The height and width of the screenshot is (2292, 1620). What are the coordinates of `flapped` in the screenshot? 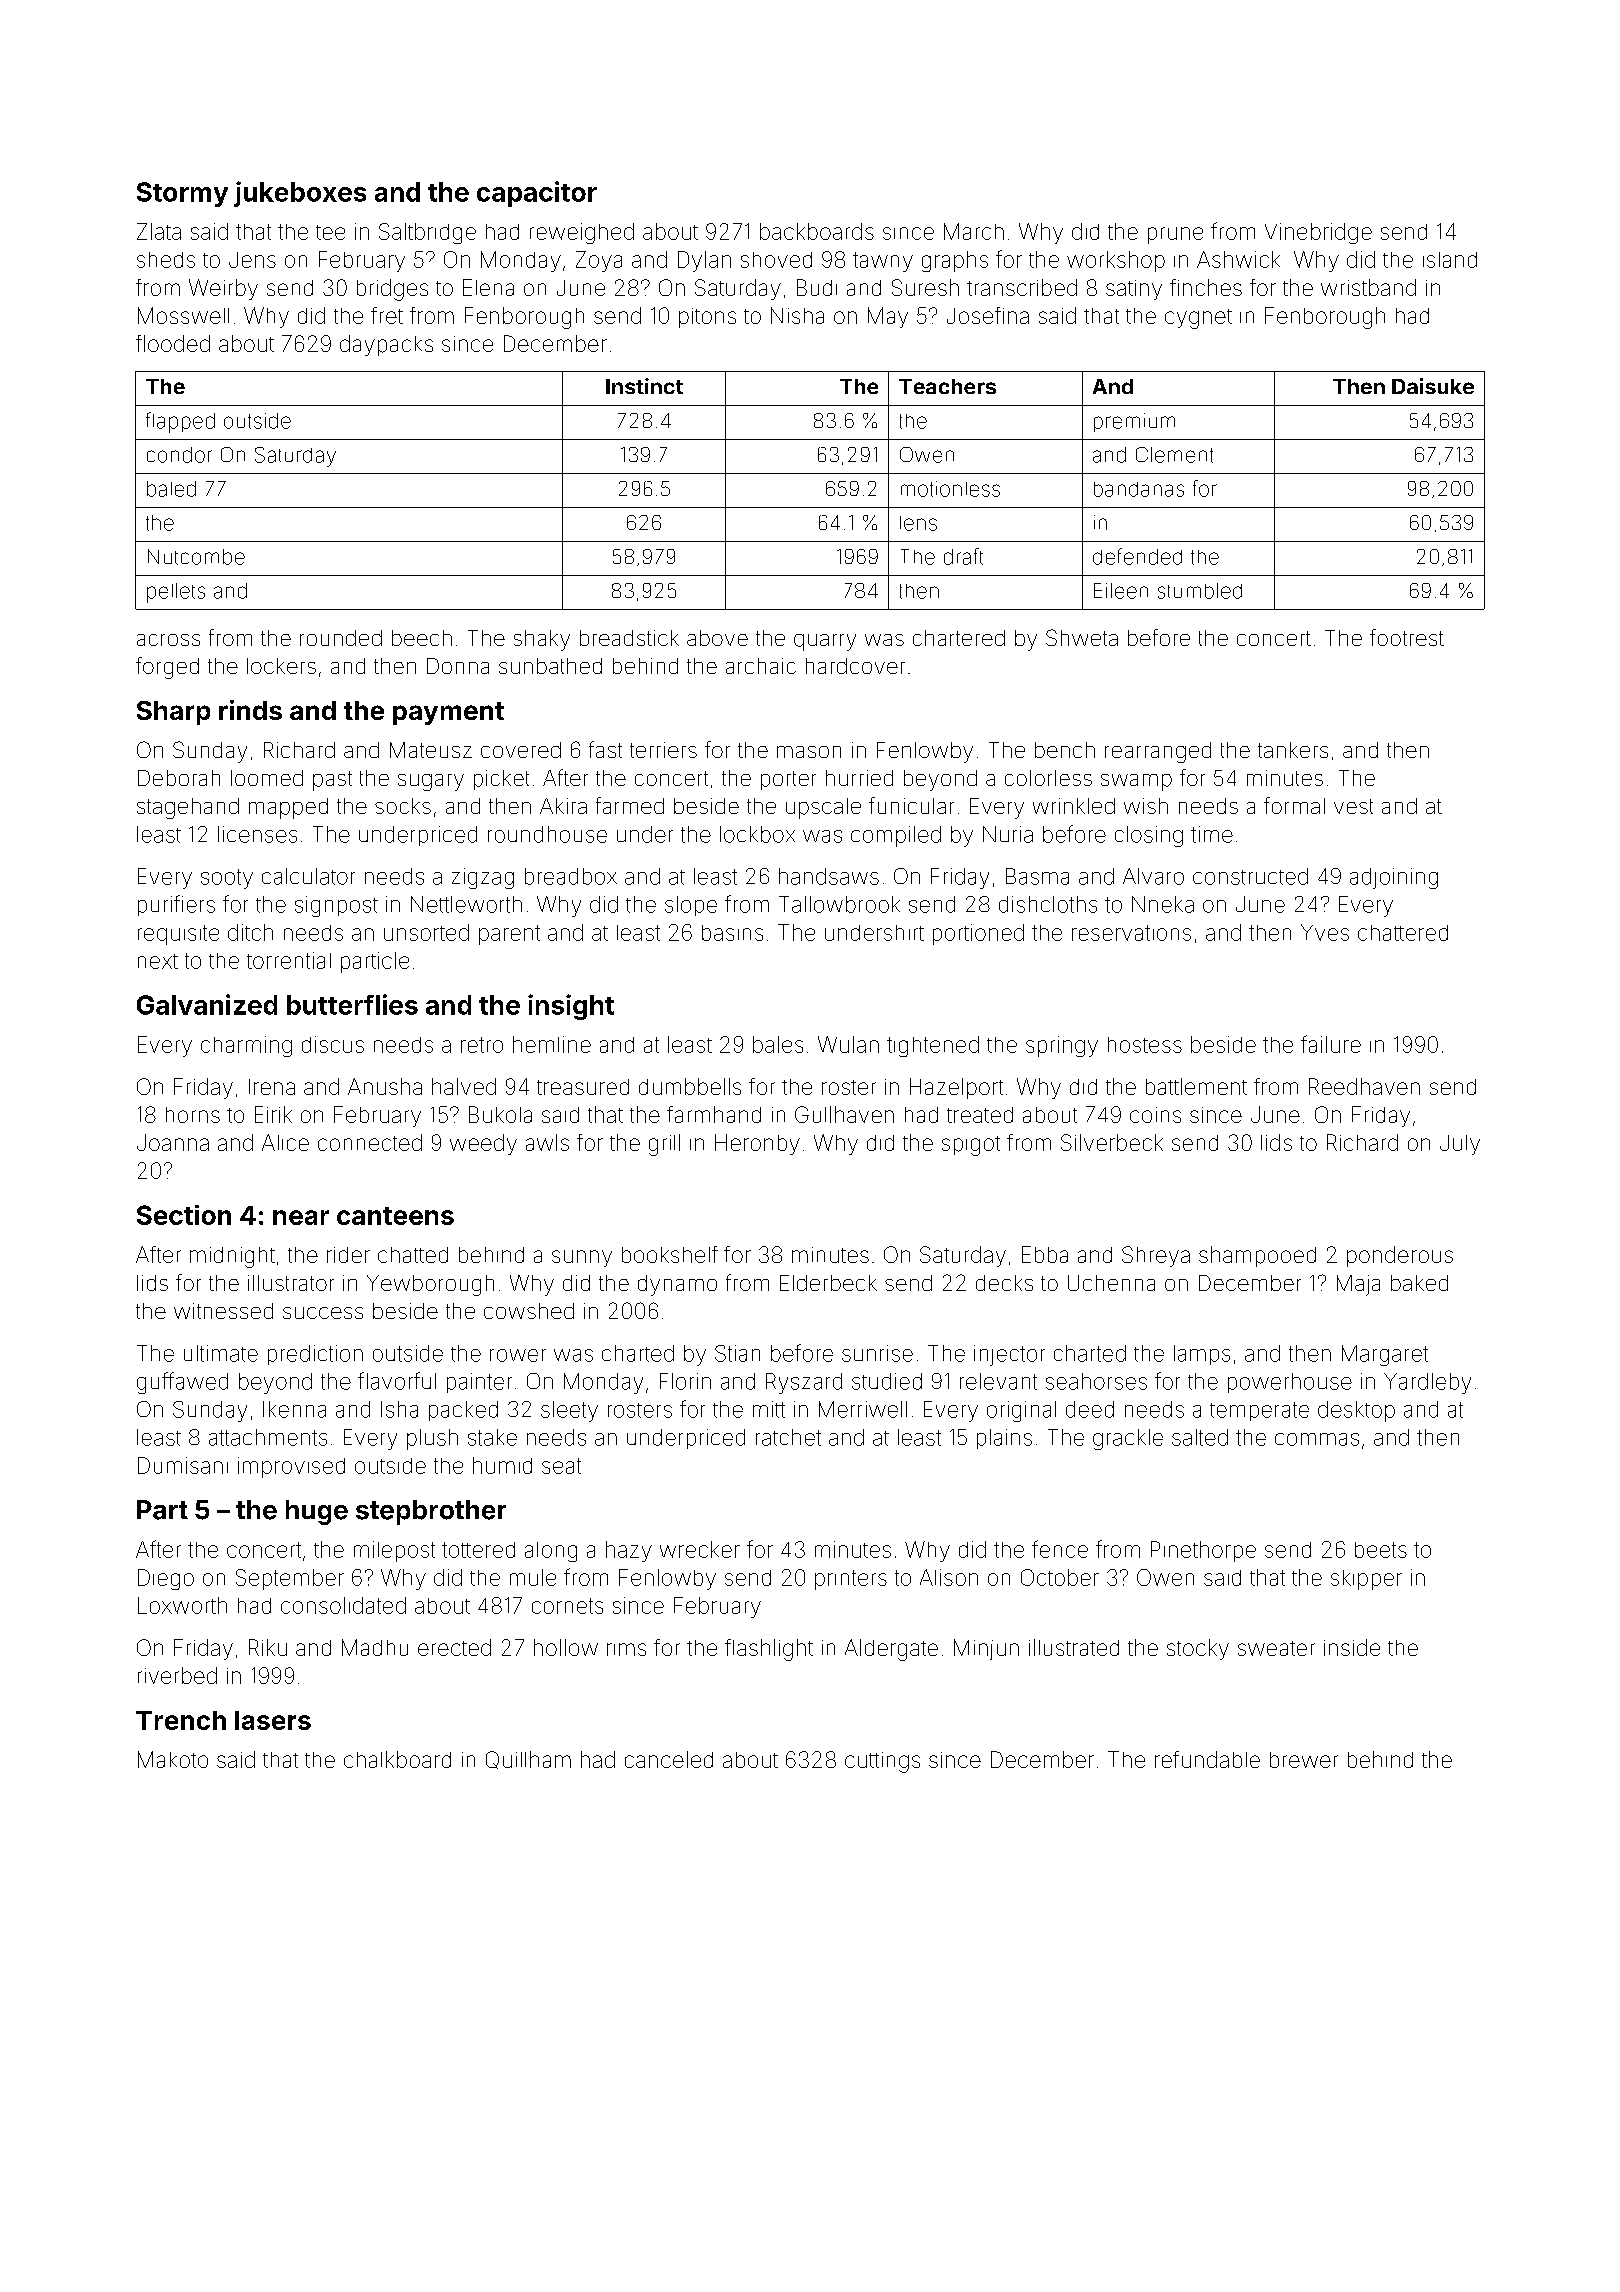 It's located at (180, 422).
